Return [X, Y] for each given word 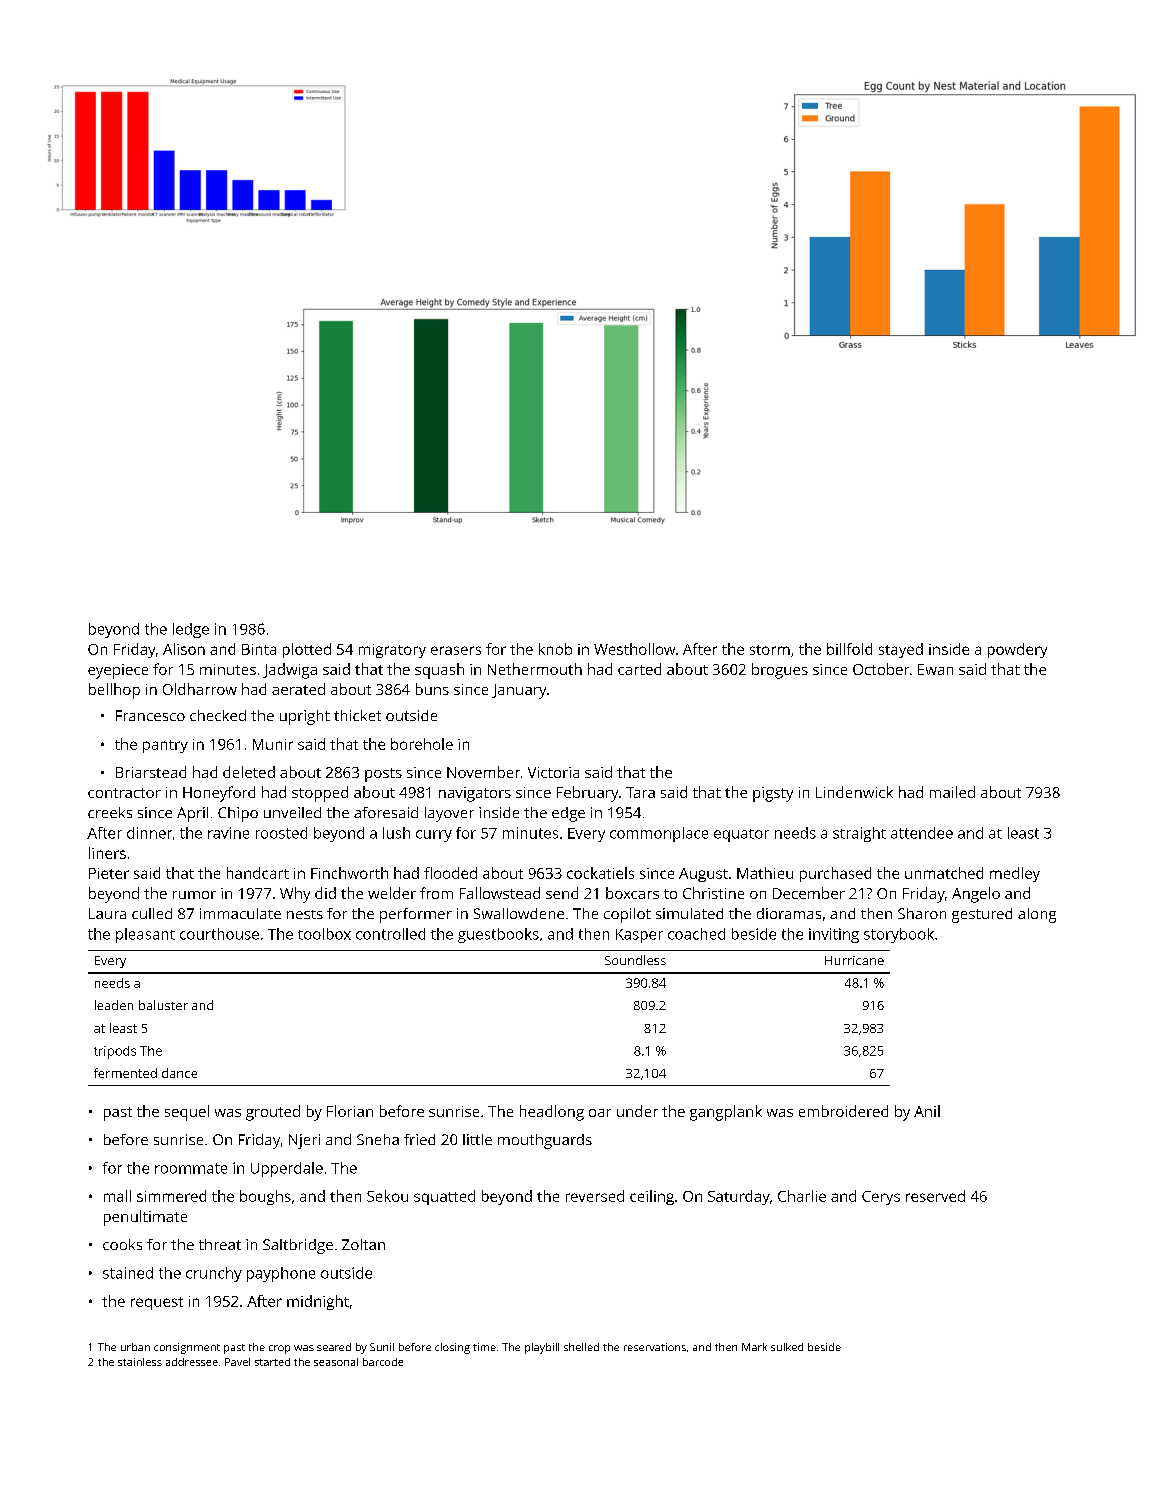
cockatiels [600, 873]
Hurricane [854, 960]
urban [135, 1347]
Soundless [635, 960]
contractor [124, 793]
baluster [163, 1005]
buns [432, 689]
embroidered [843, 1111]
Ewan [935, 669]
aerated [298, 689]
